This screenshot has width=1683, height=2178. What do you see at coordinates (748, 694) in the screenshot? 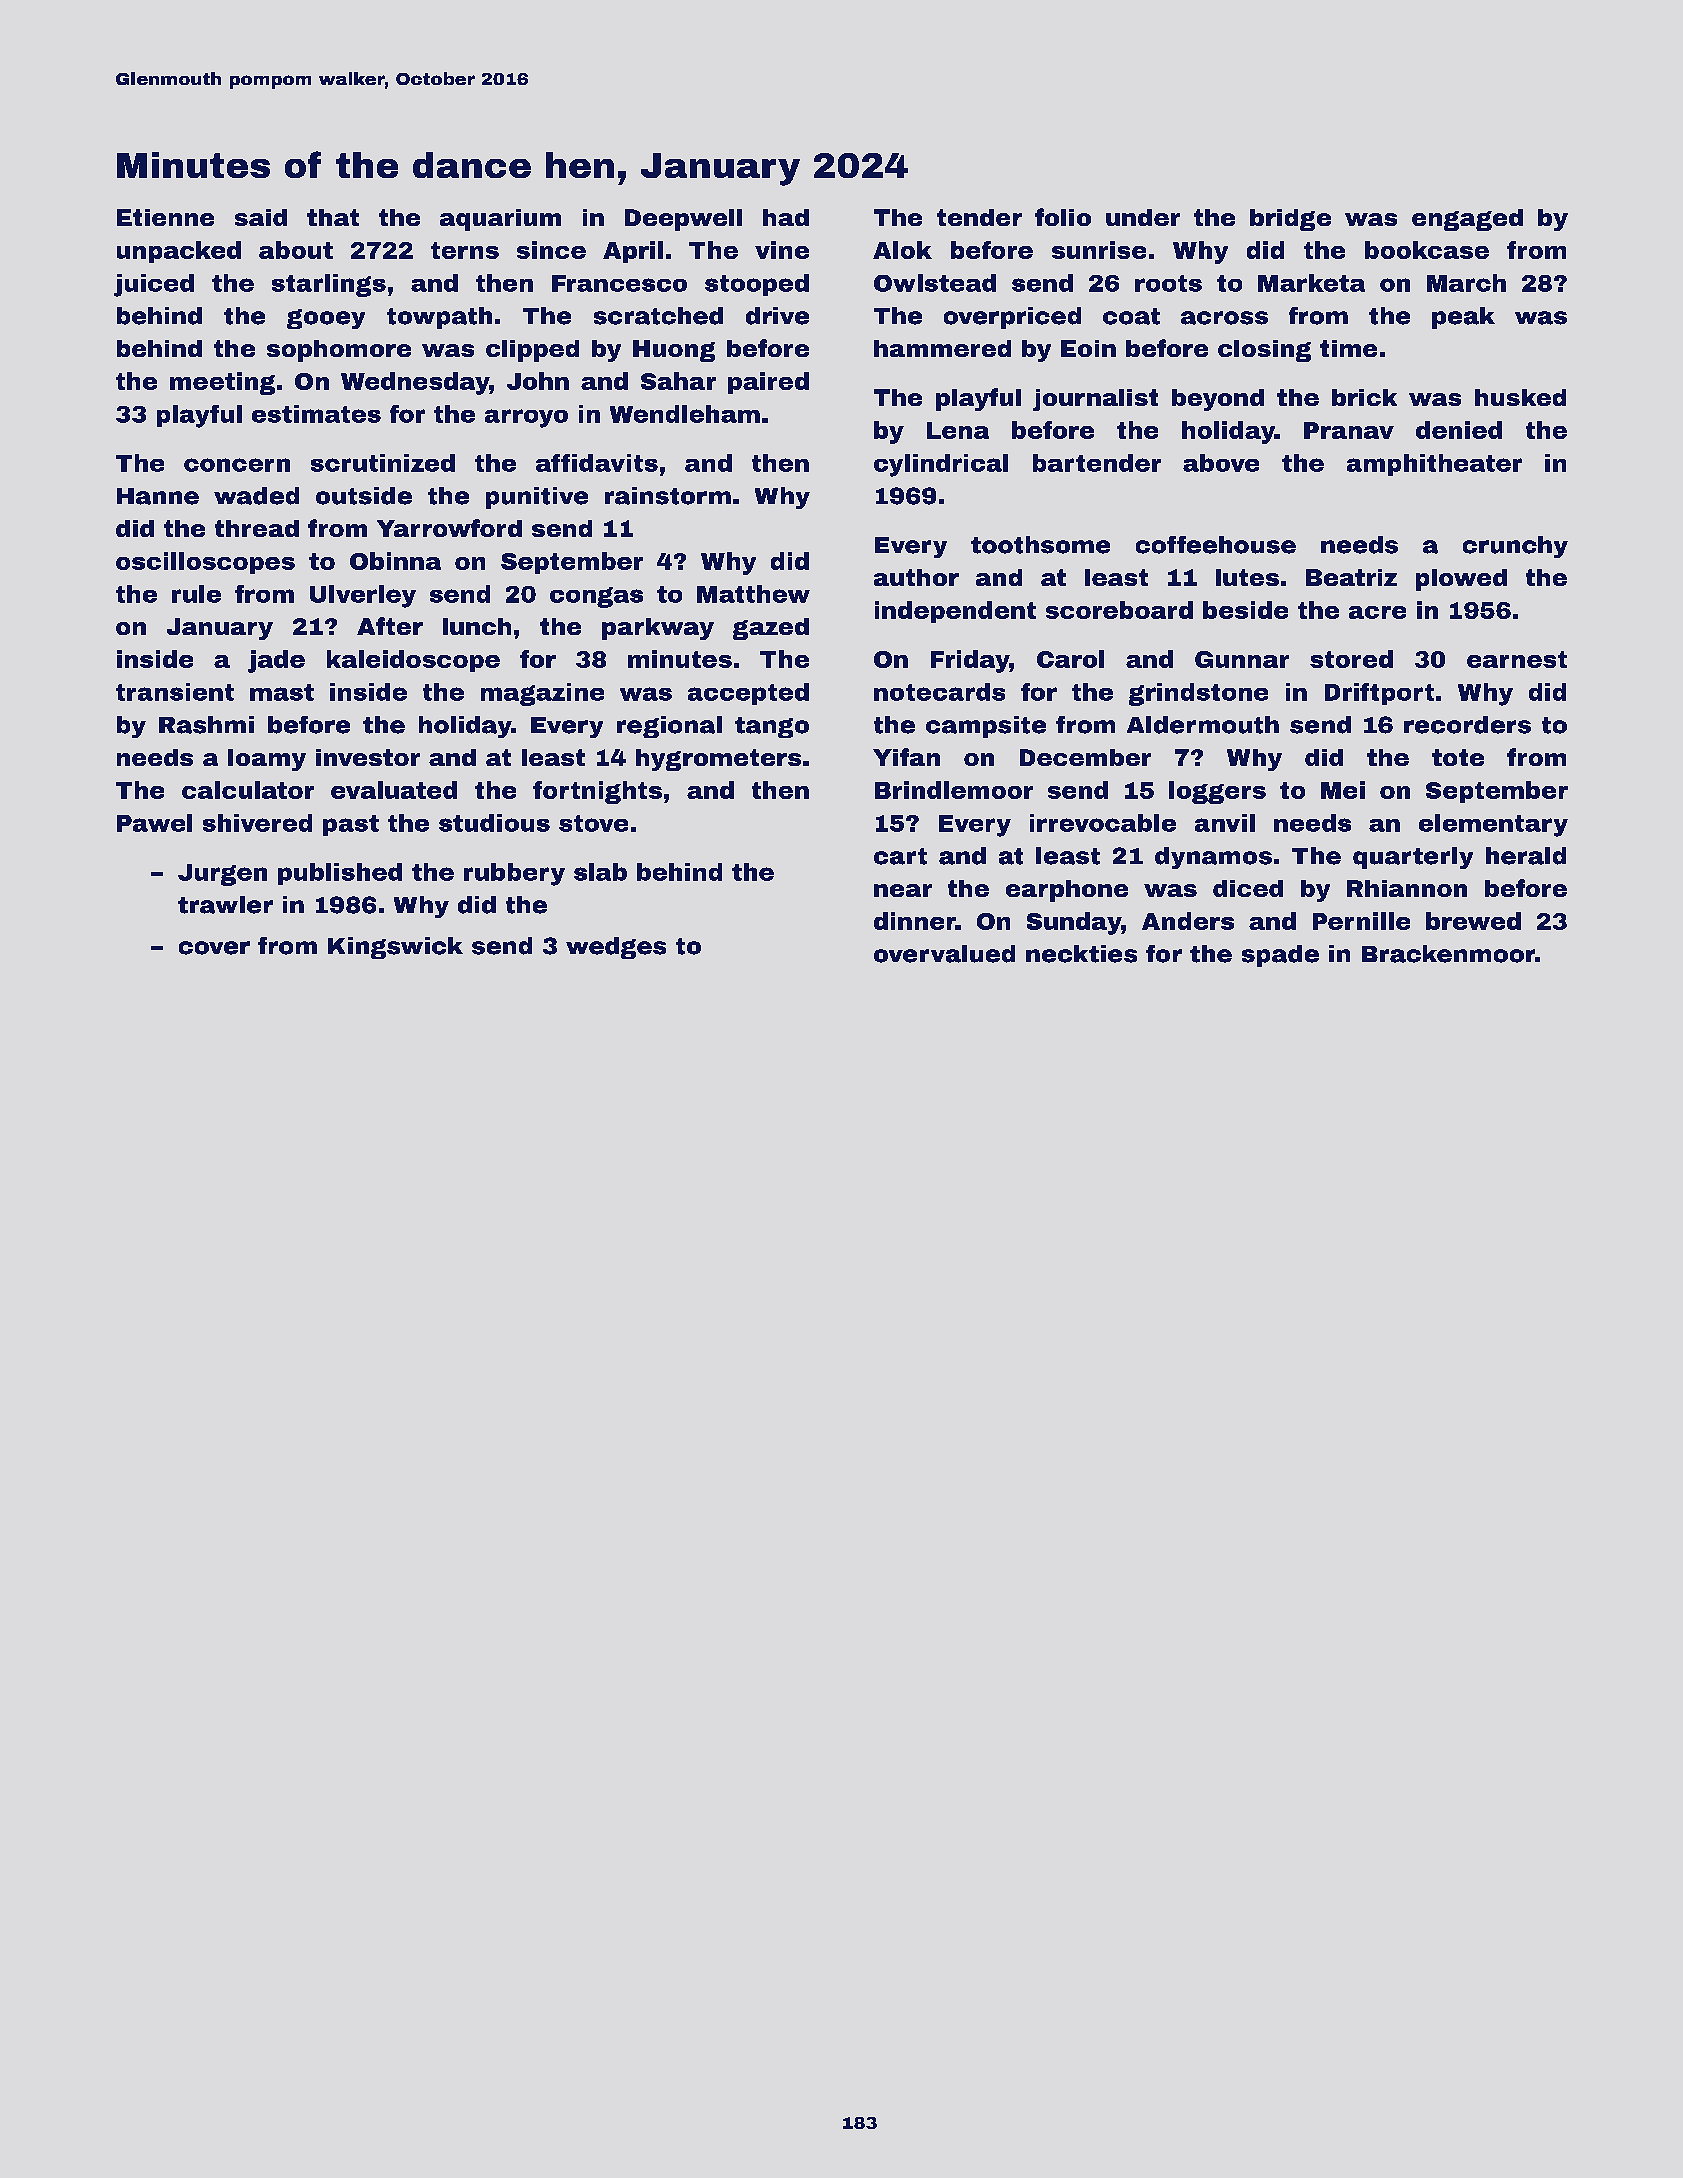
I see `accepted` at bounding box center [748, 694].
